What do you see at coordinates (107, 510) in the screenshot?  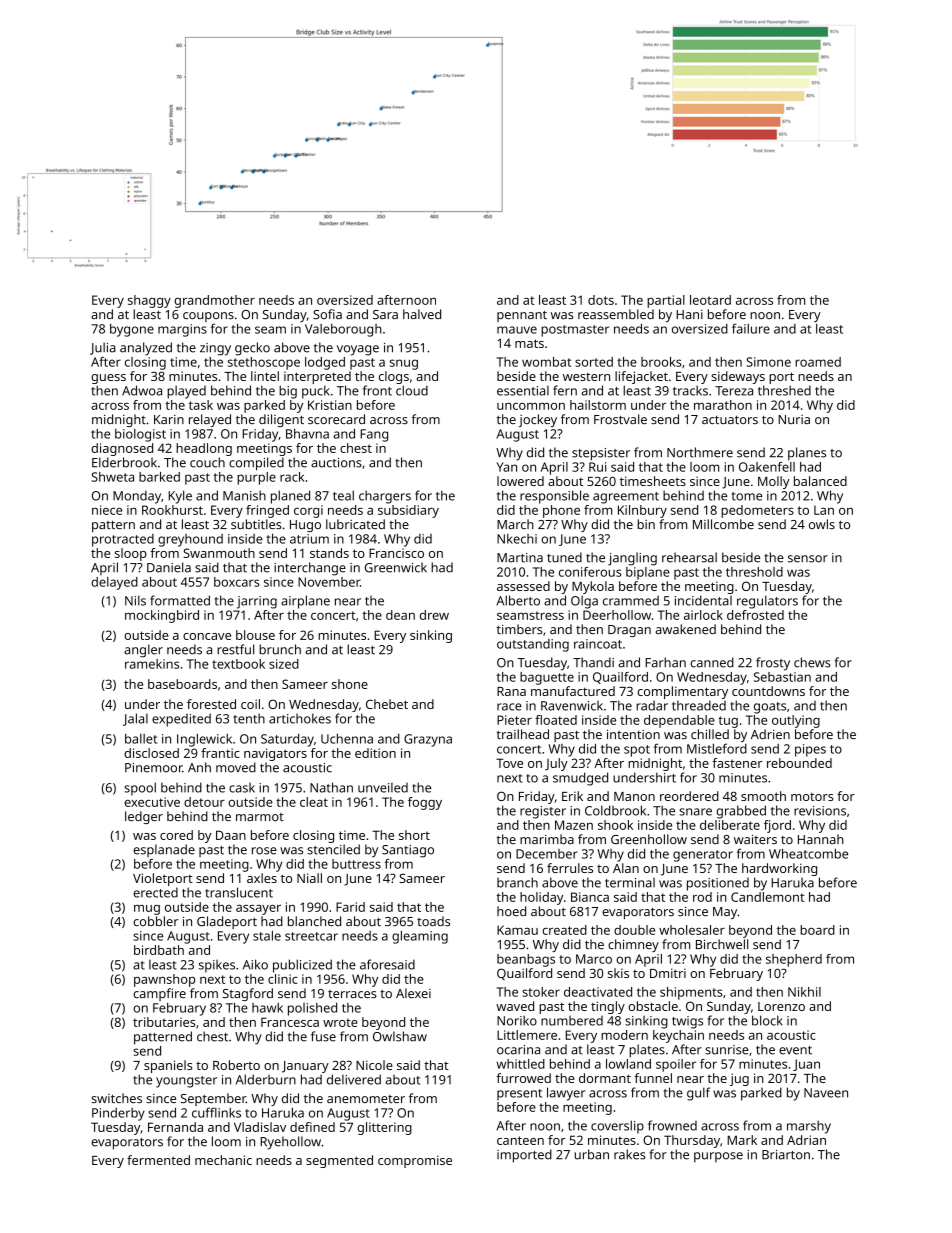 I see `niece` at bounding box center [107, 510].
